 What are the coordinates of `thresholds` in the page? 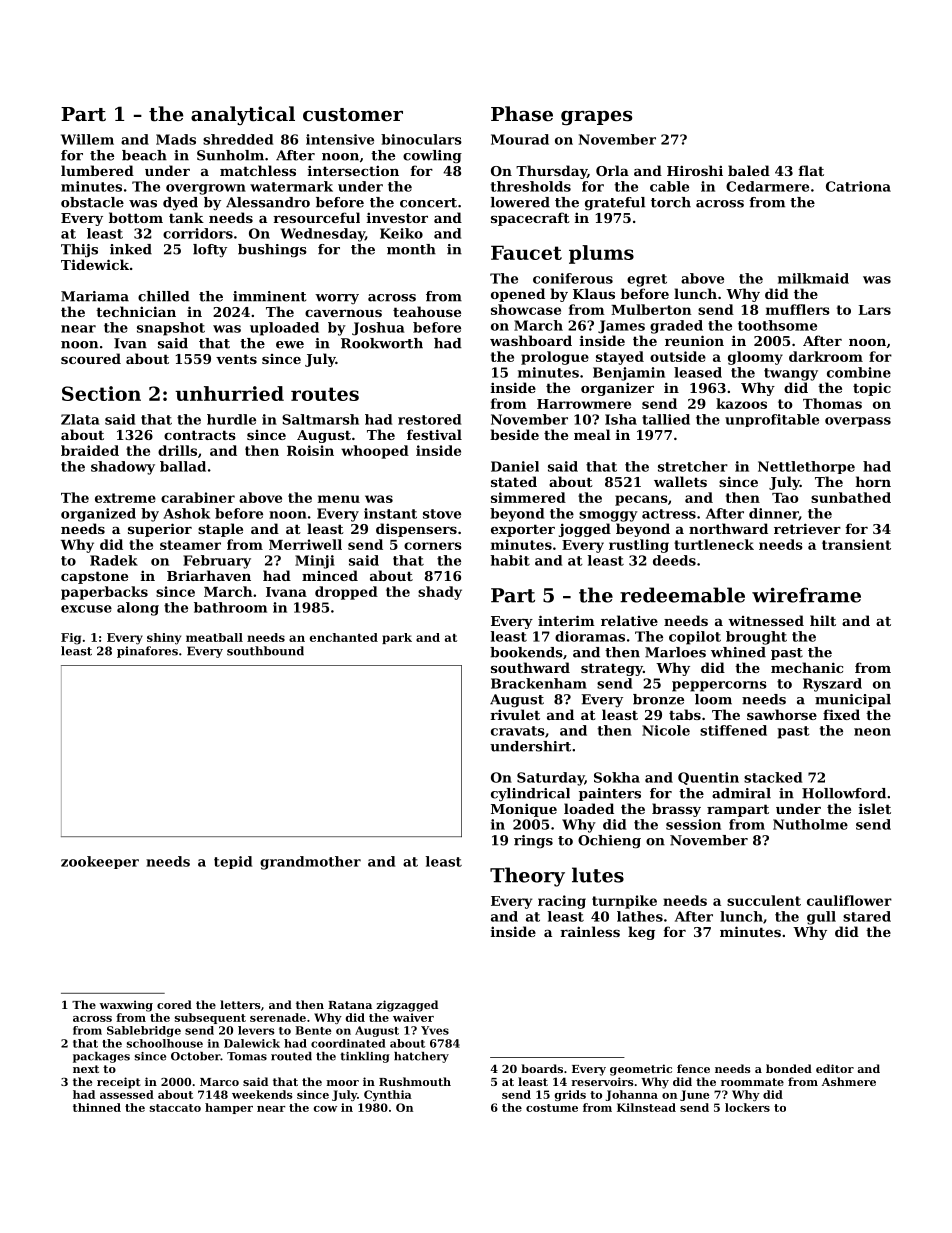 It's located at (531, 186).
